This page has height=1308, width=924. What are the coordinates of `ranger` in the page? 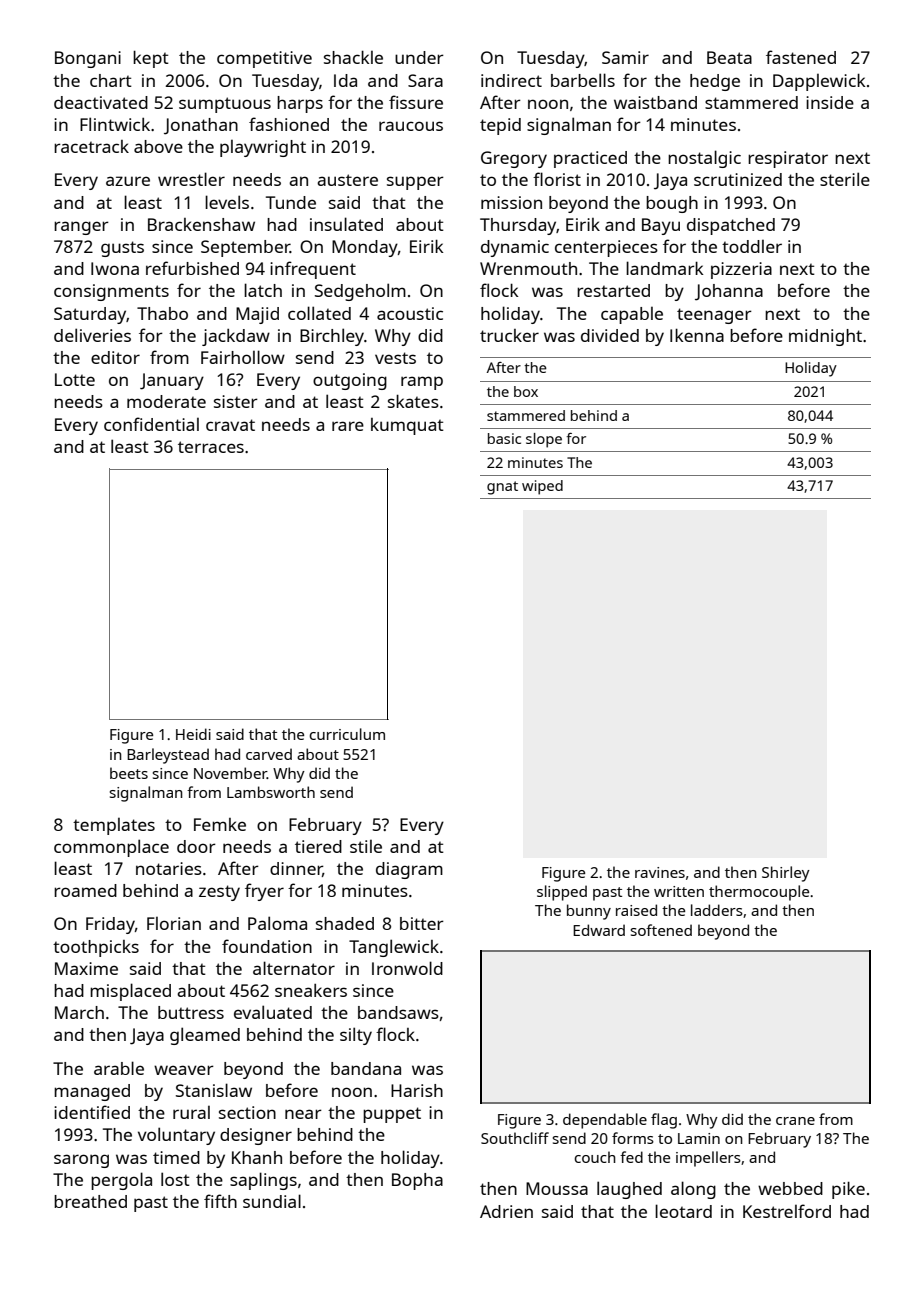 It's located at (81, 228).
